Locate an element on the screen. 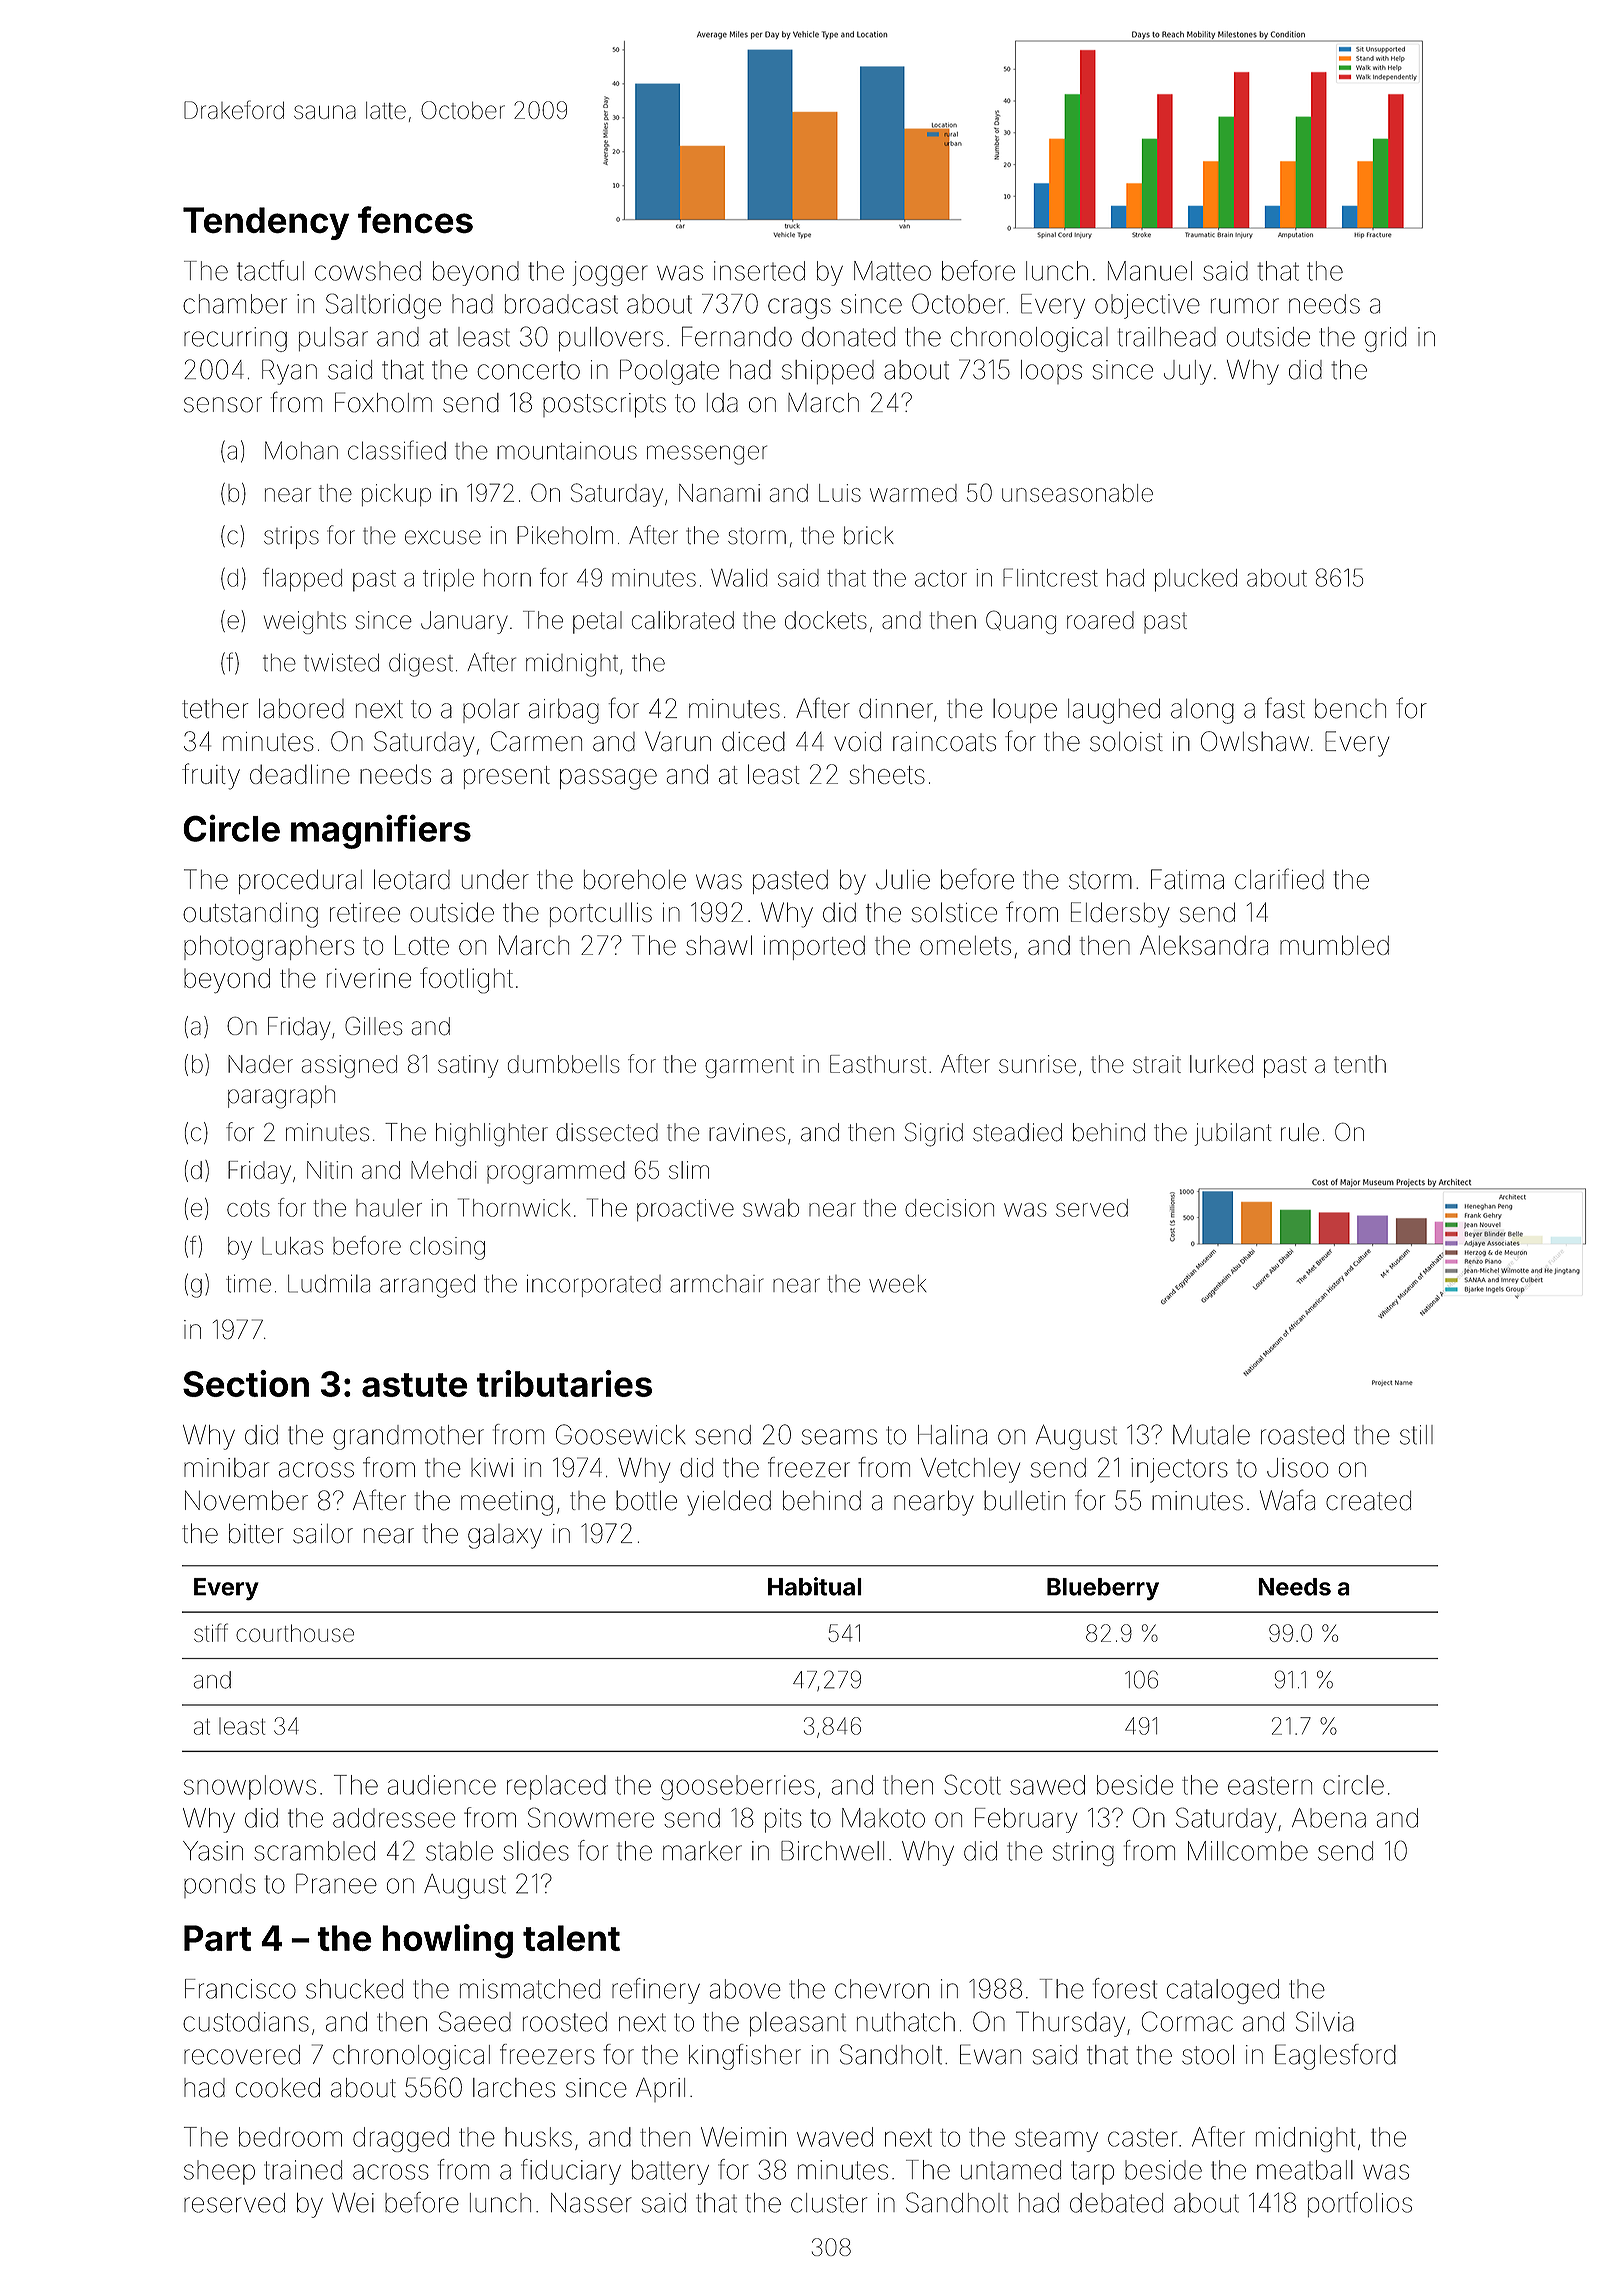  flapped is located at coordinates (302, 579).
